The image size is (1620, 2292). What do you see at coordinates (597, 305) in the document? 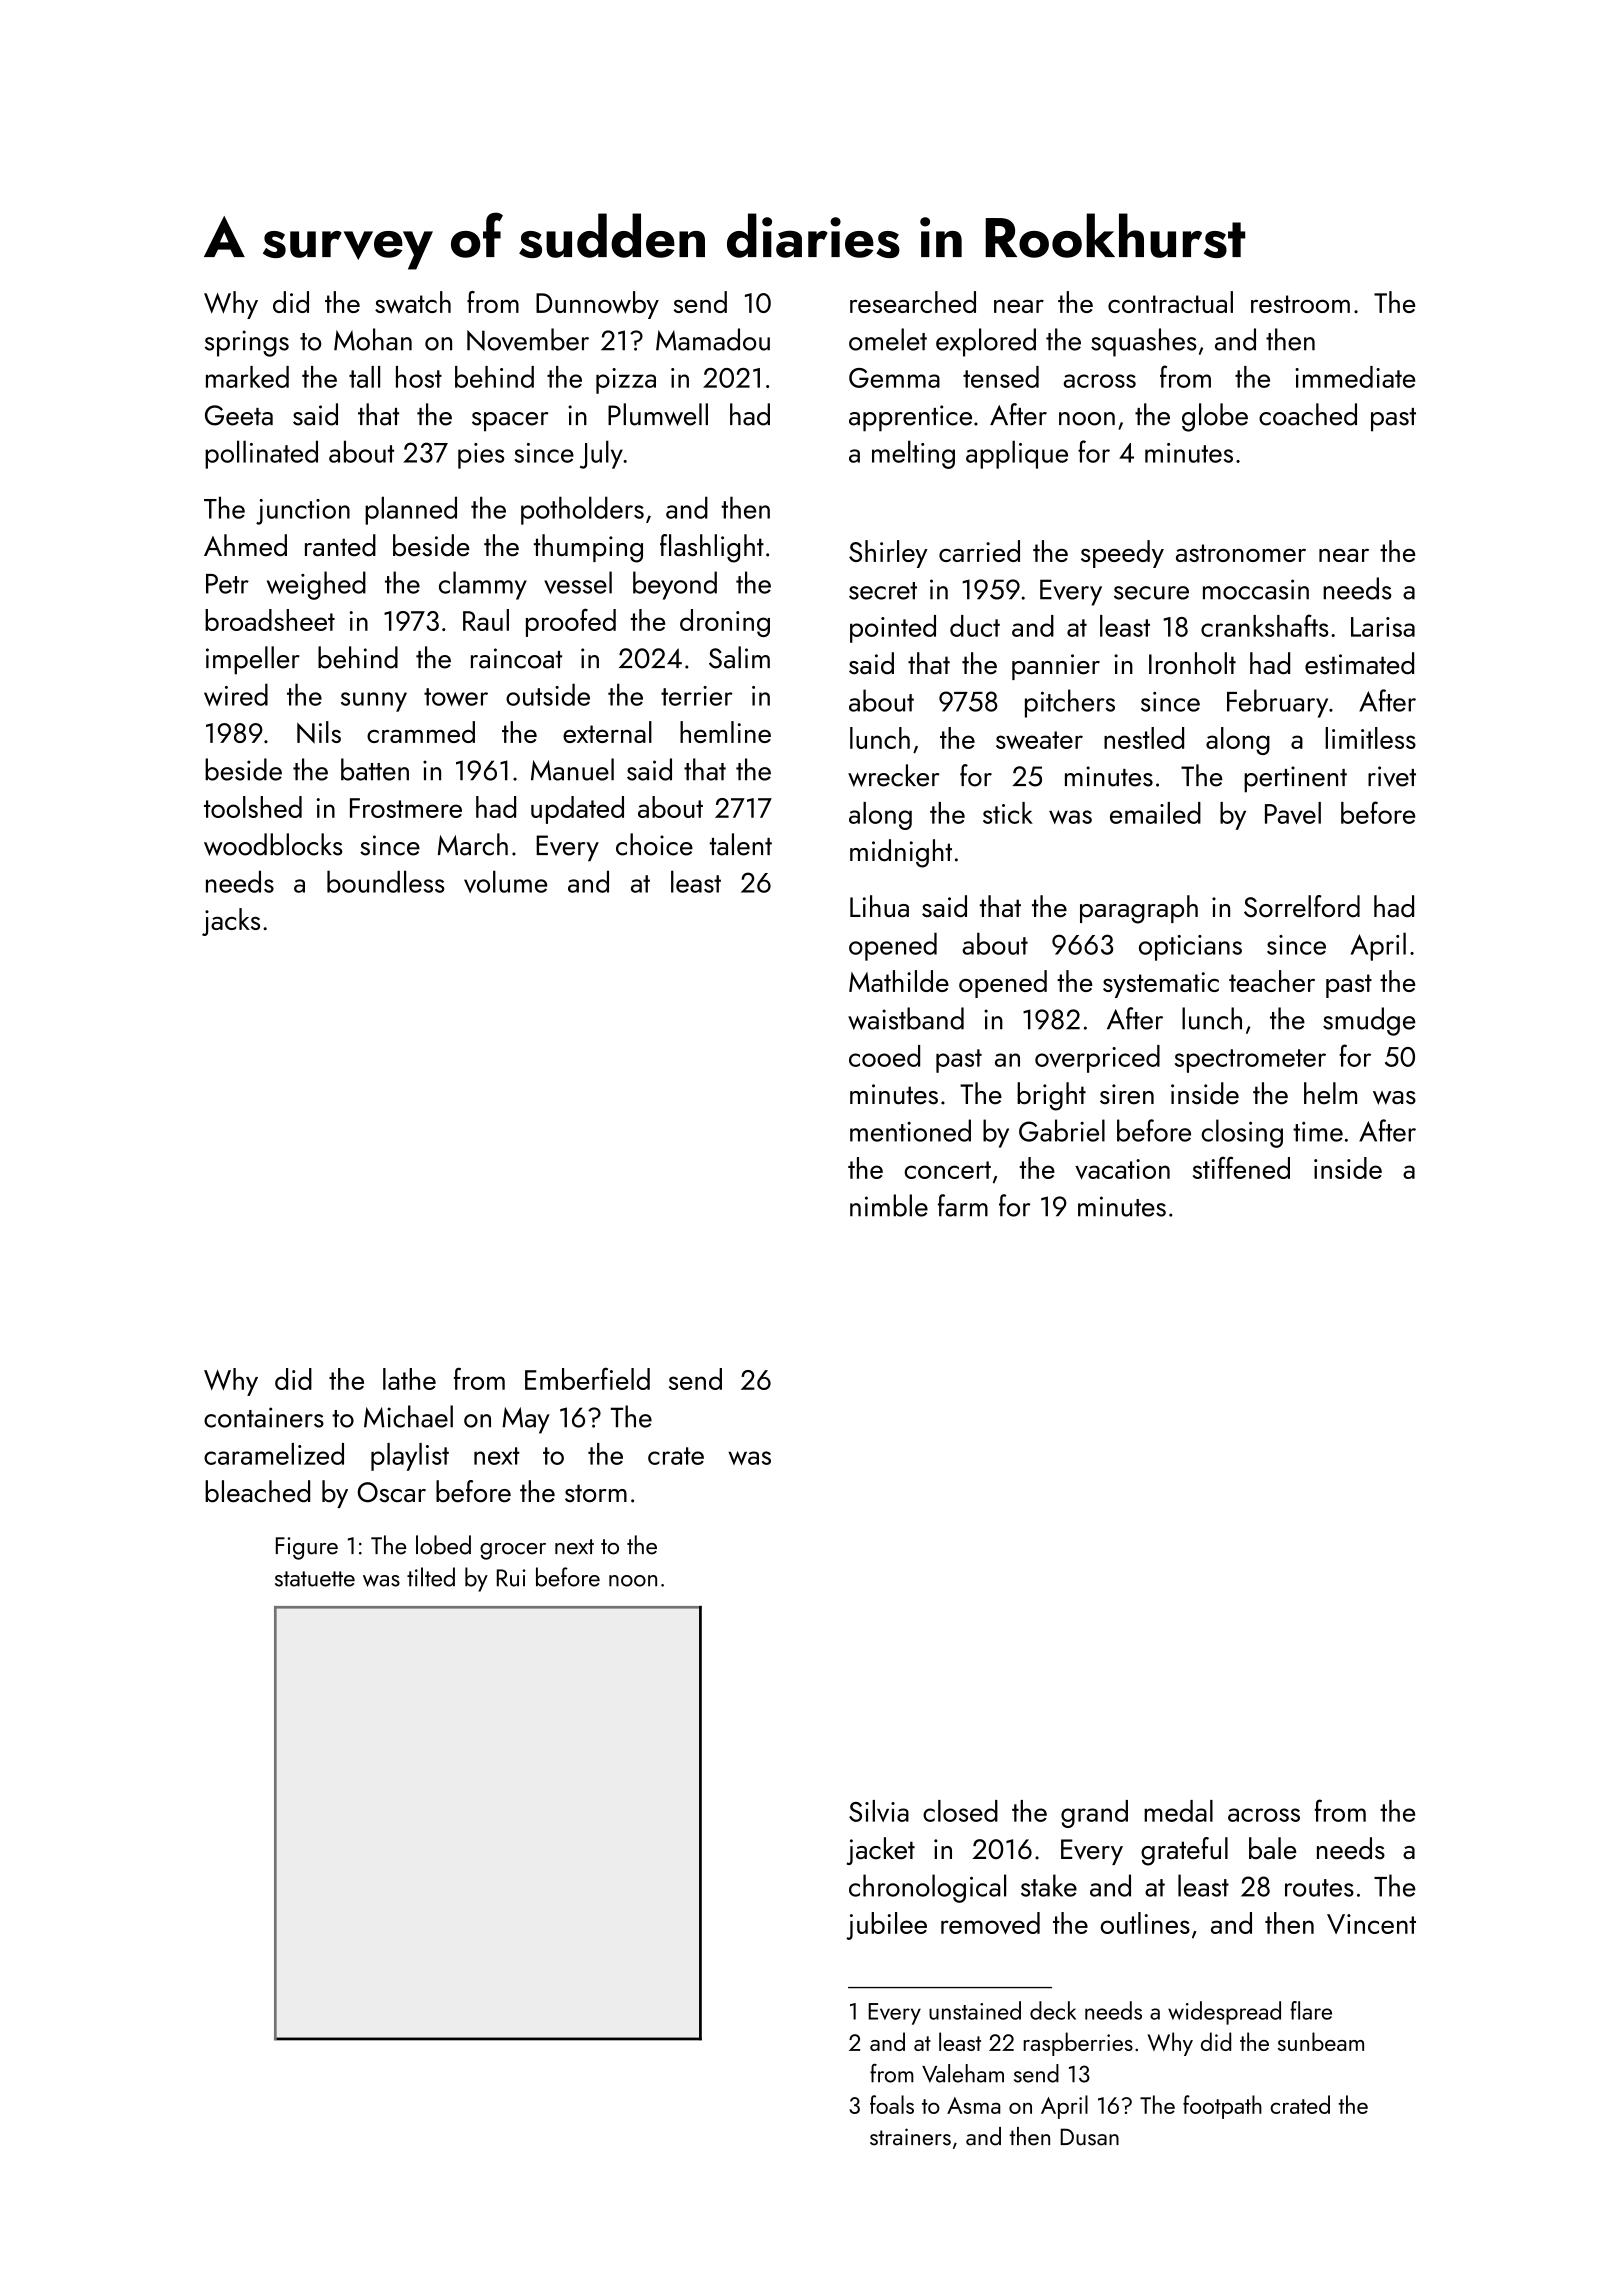
I see `Dunnowby` at bounding box center [597, 305].
